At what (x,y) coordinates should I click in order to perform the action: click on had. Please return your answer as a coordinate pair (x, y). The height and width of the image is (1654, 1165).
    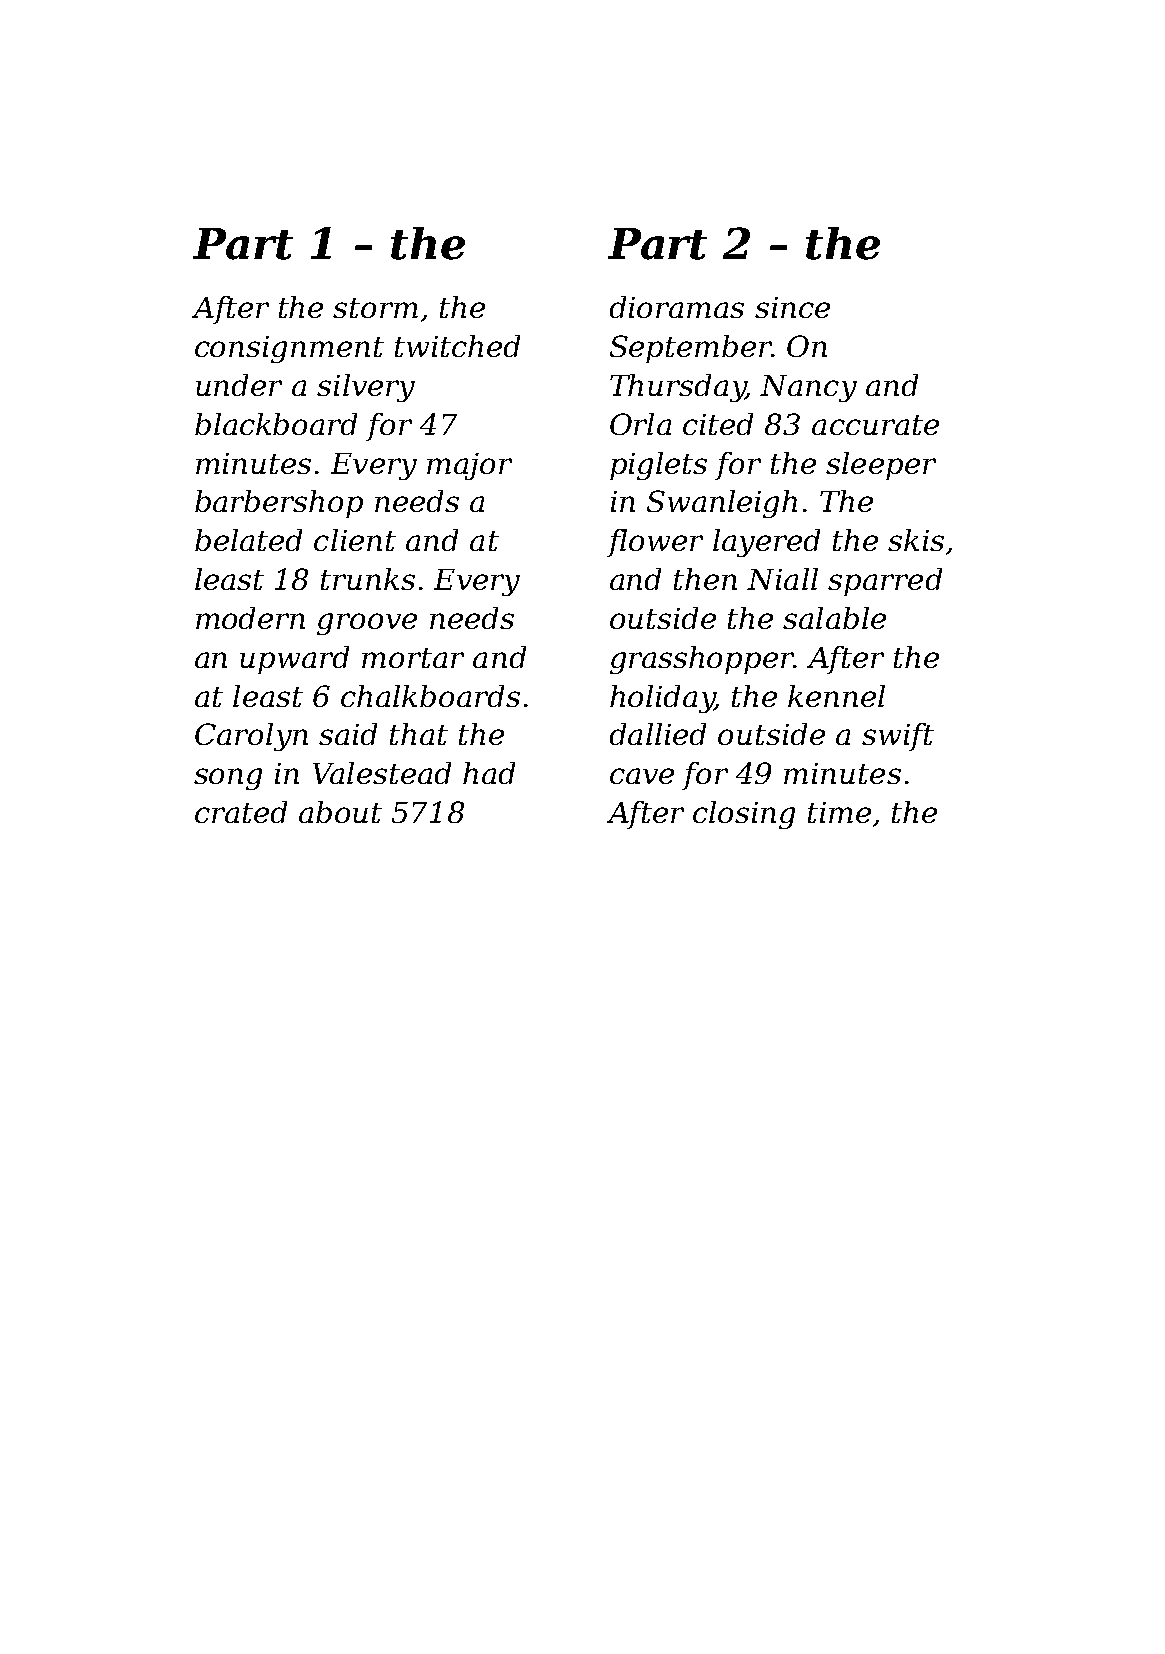
    Looking at the image, I should click on (489, 773).
